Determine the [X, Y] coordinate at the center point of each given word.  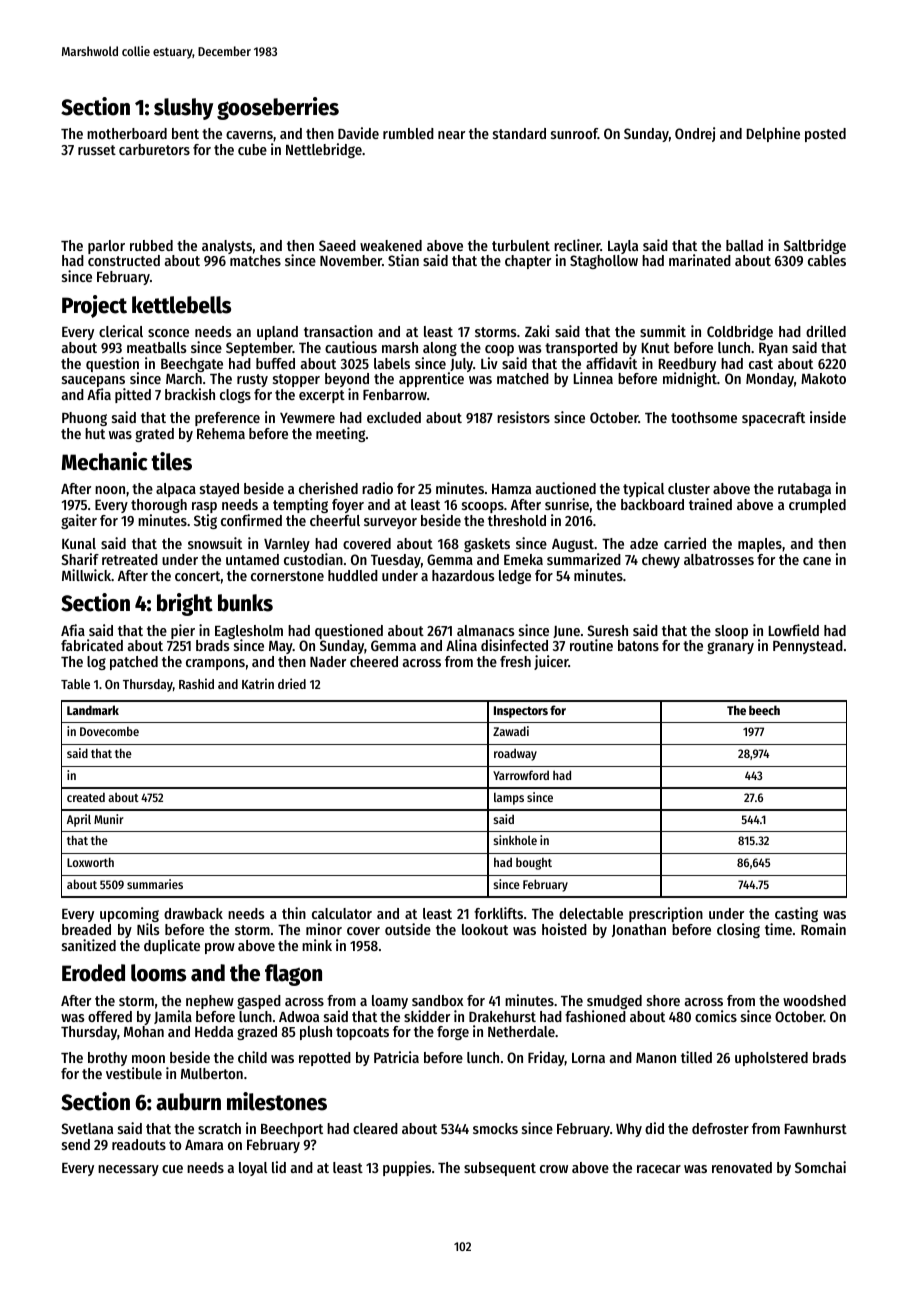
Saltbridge [815, 246]
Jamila [173, 1017]
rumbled [408, 133]
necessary [128, 1170]
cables [827, 260]
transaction [338, 331]
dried [292, 683]
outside [408, 929]
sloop [731, 632]
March [184, 378]
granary [730, 648]
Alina [461, 645]
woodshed [814, 1000]
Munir [109, 819]
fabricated [92, 645]
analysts [227, 247]
